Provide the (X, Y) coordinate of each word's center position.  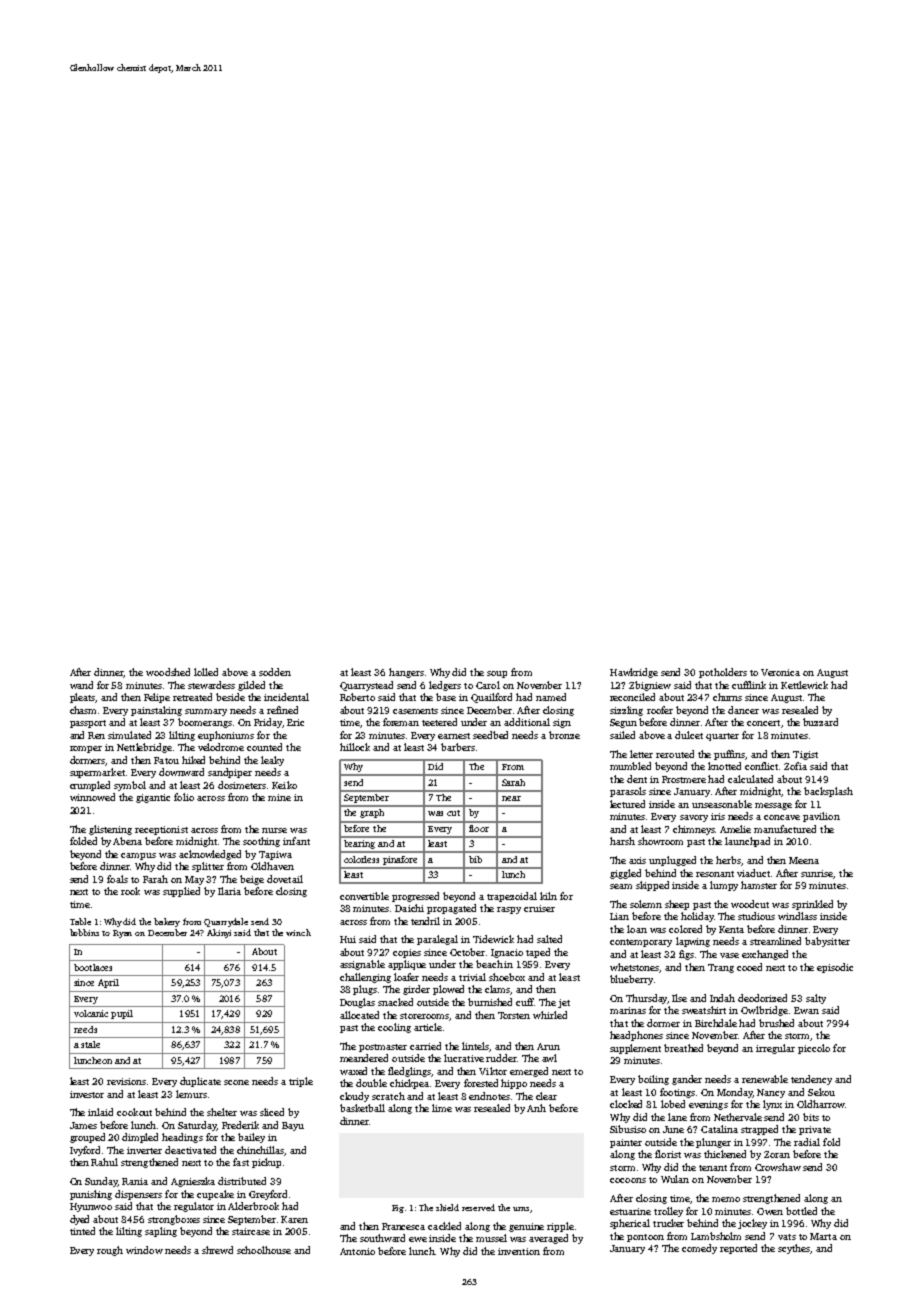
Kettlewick (804, 685)
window (144, 1250)
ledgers (445, 686)
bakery (167, 922)
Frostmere (684, 779)
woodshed (168, 672)
